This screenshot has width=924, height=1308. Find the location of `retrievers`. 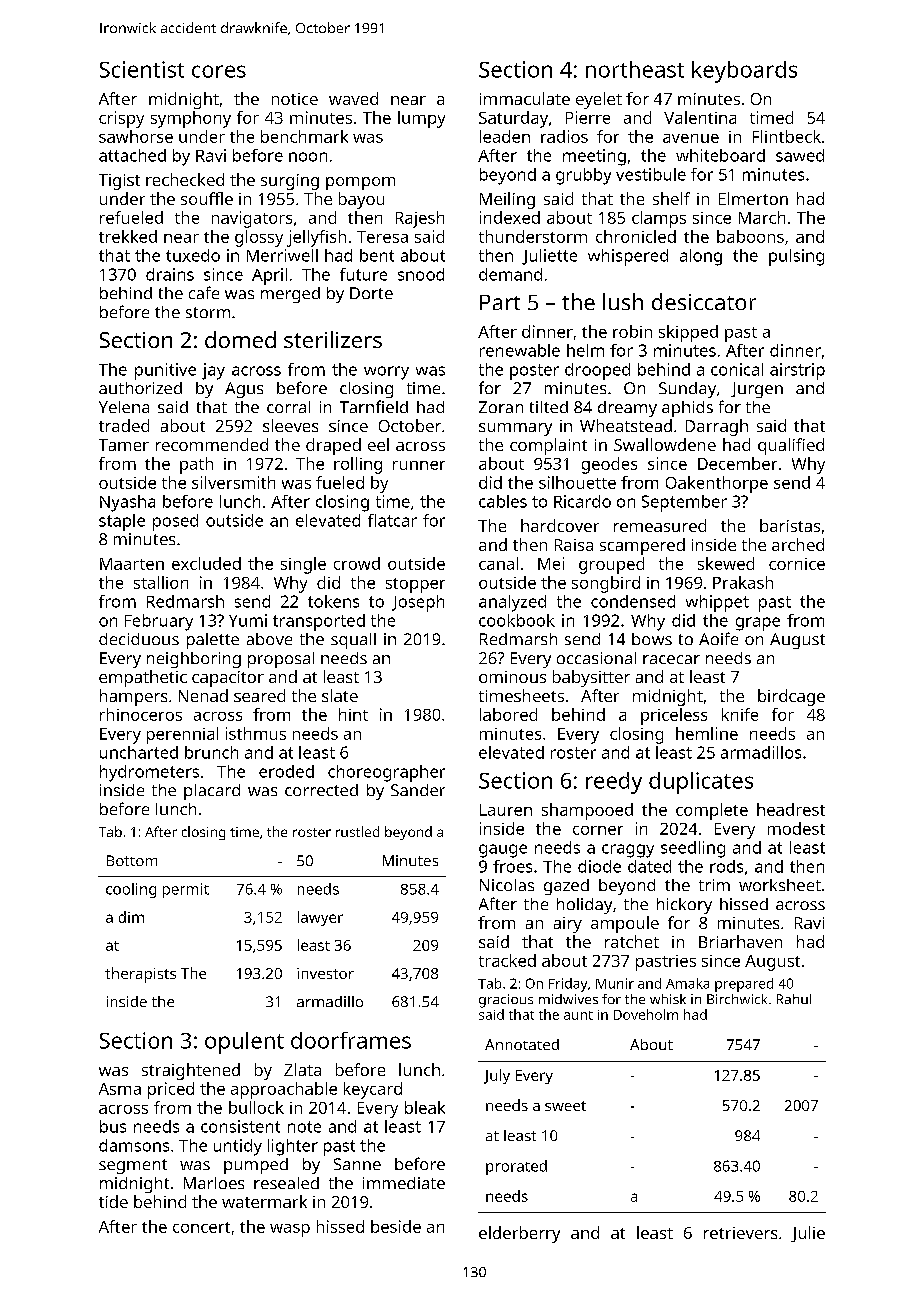

retrievers is located at coordinates (740, 1233).
